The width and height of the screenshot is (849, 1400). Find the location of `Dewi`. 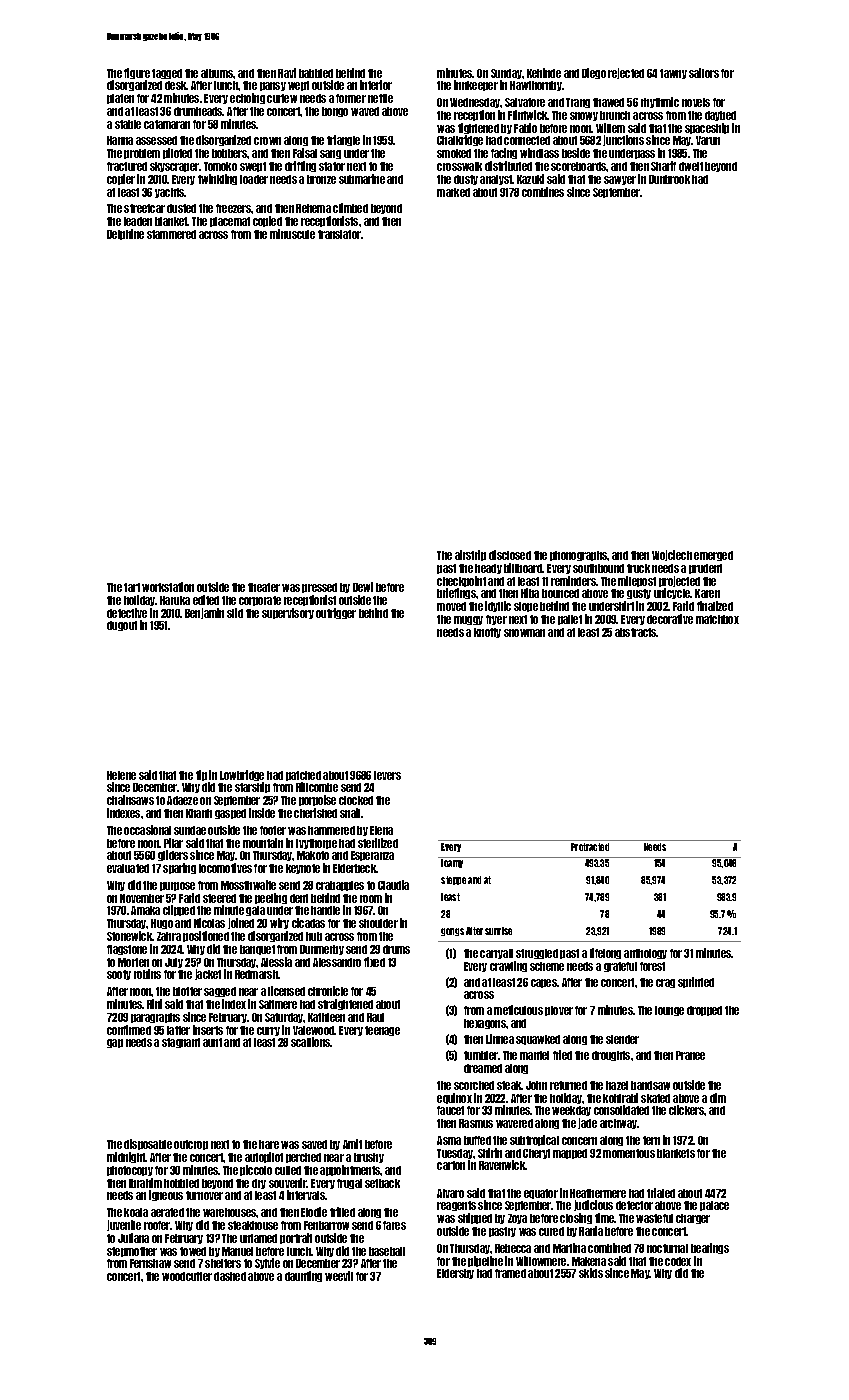

Dewi is located at coordinates (363, 587).
